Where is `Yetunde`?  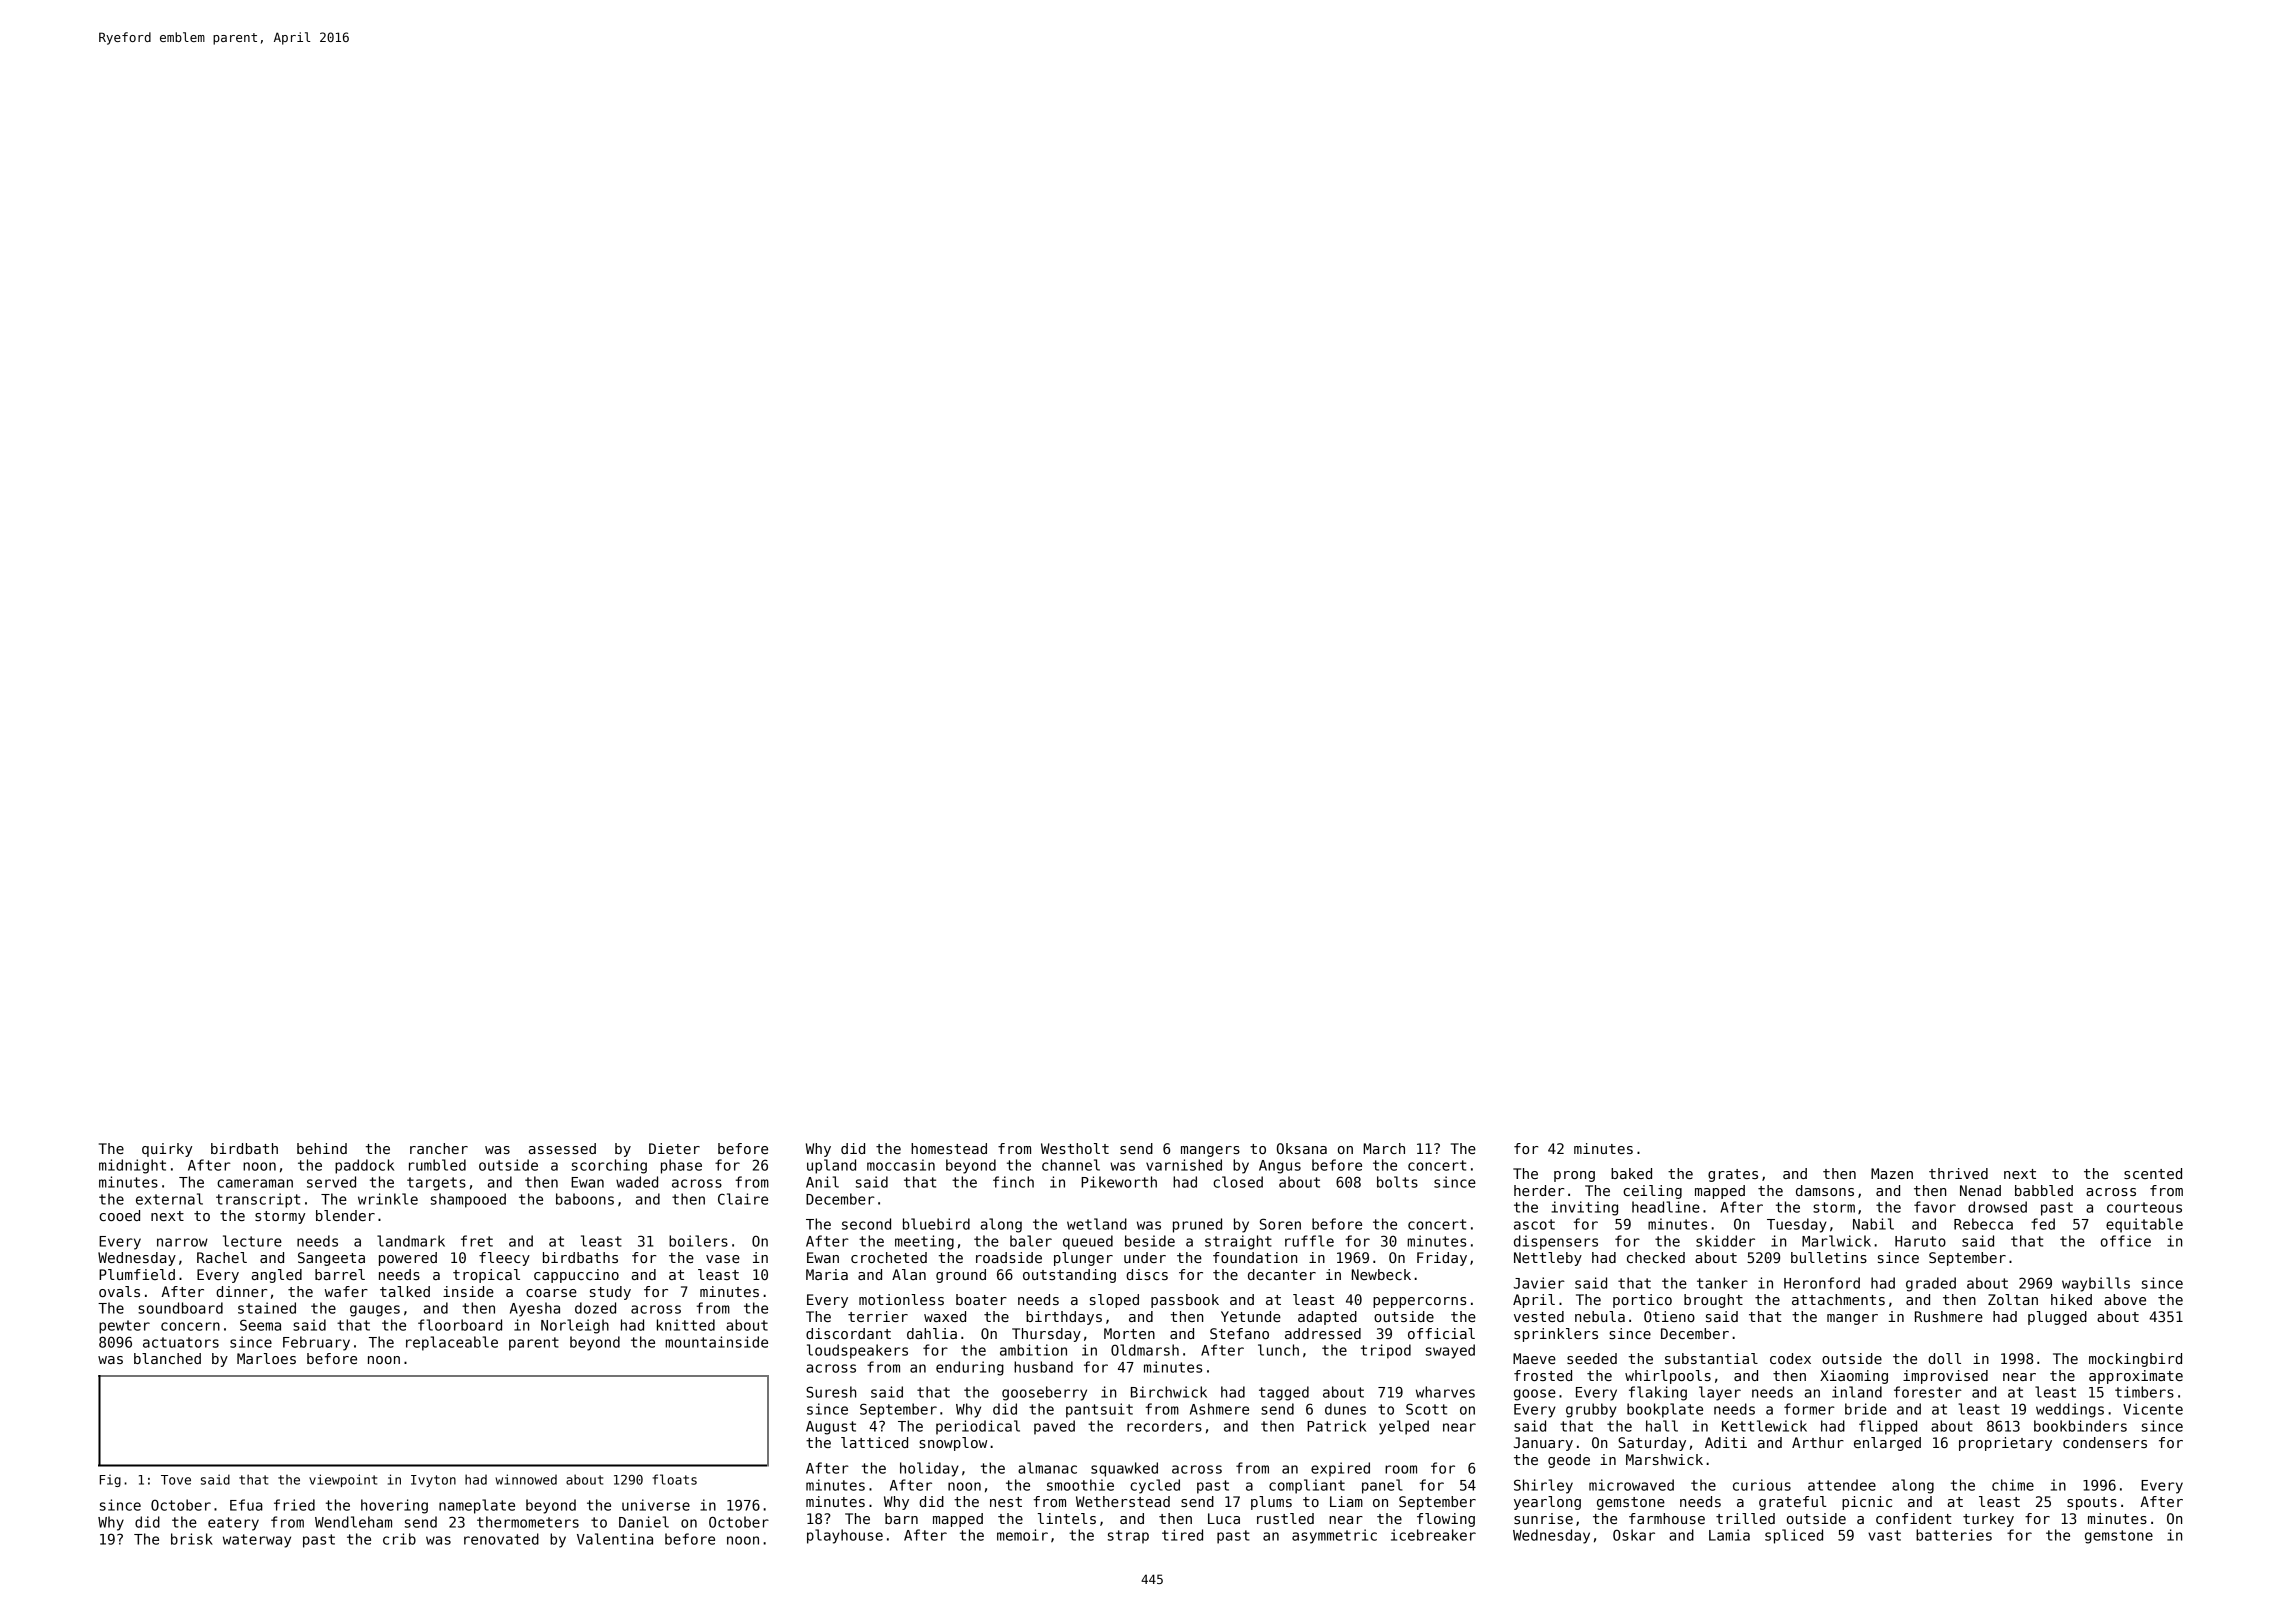 Yetunde is located at coordinates (1251, 1316).
